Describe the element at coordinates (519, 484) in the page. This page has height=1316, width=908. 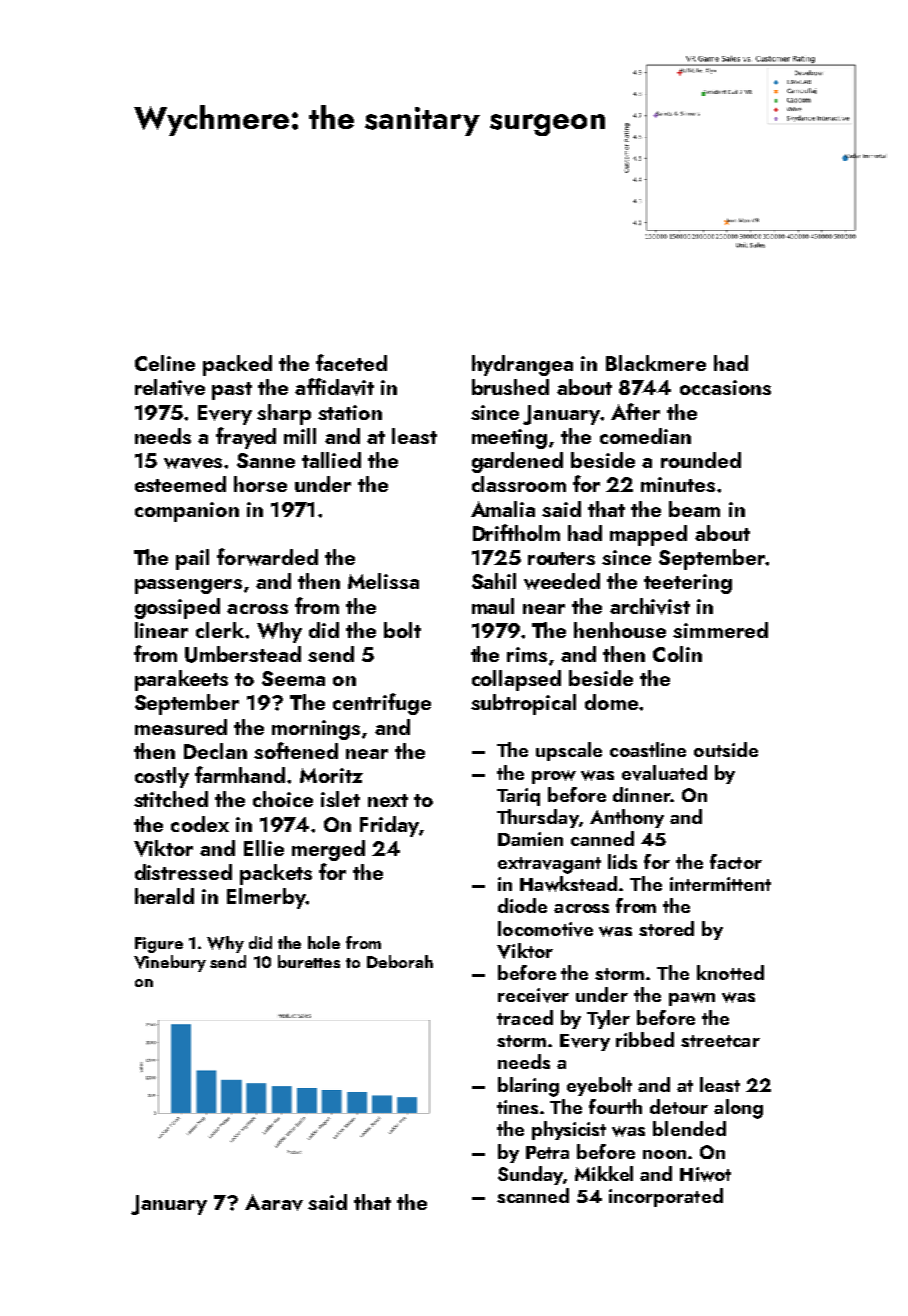
I see `classroom` at that location.
